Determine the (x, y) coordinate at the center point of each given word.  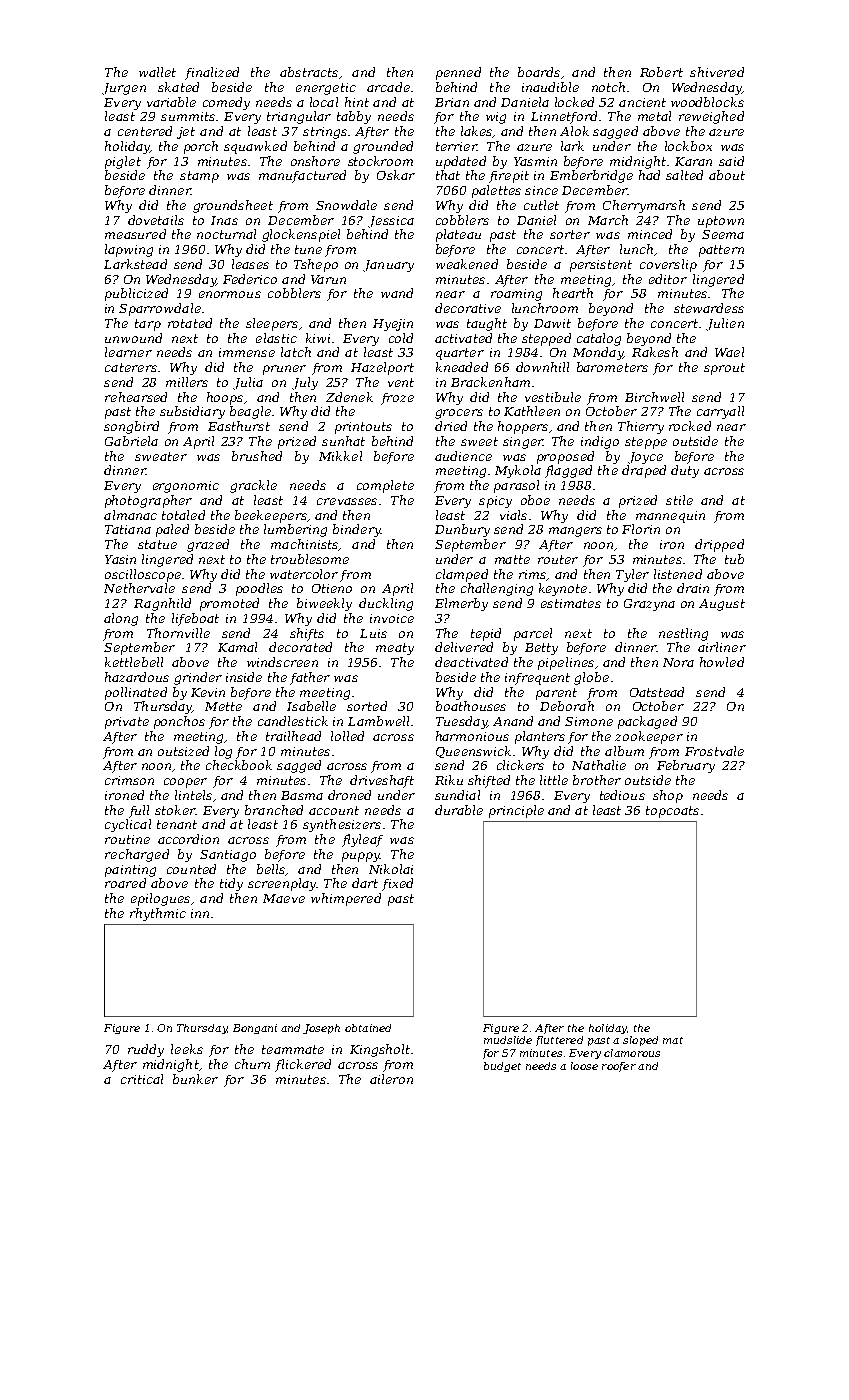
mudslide (508, 1040)
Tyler (632, 575)
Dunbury (462, 530)
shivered (717, 72)
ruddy (146, 1050)
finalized (212, 73)
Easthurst (239, 426)
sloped (640, 1041)
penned (458, 73)
